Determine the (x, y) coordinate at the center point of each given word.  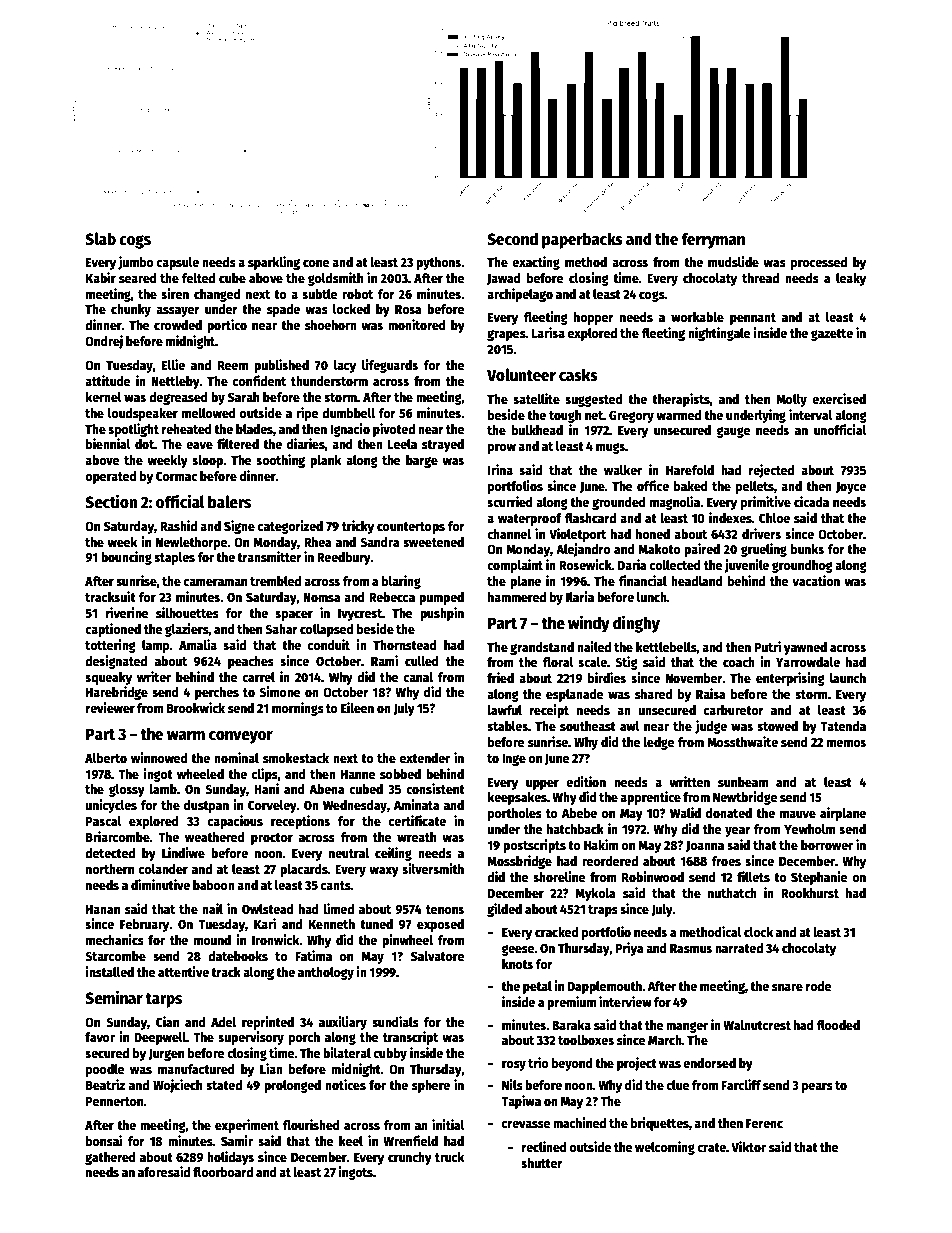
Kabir (101, 277)
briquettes (660, 1124)
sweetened (433, 542)
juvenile (746, 566)
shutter (542, 1163)
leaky (851, 279)
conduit (329, 644)
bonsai (104, 1140)
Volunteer (521, 375)
